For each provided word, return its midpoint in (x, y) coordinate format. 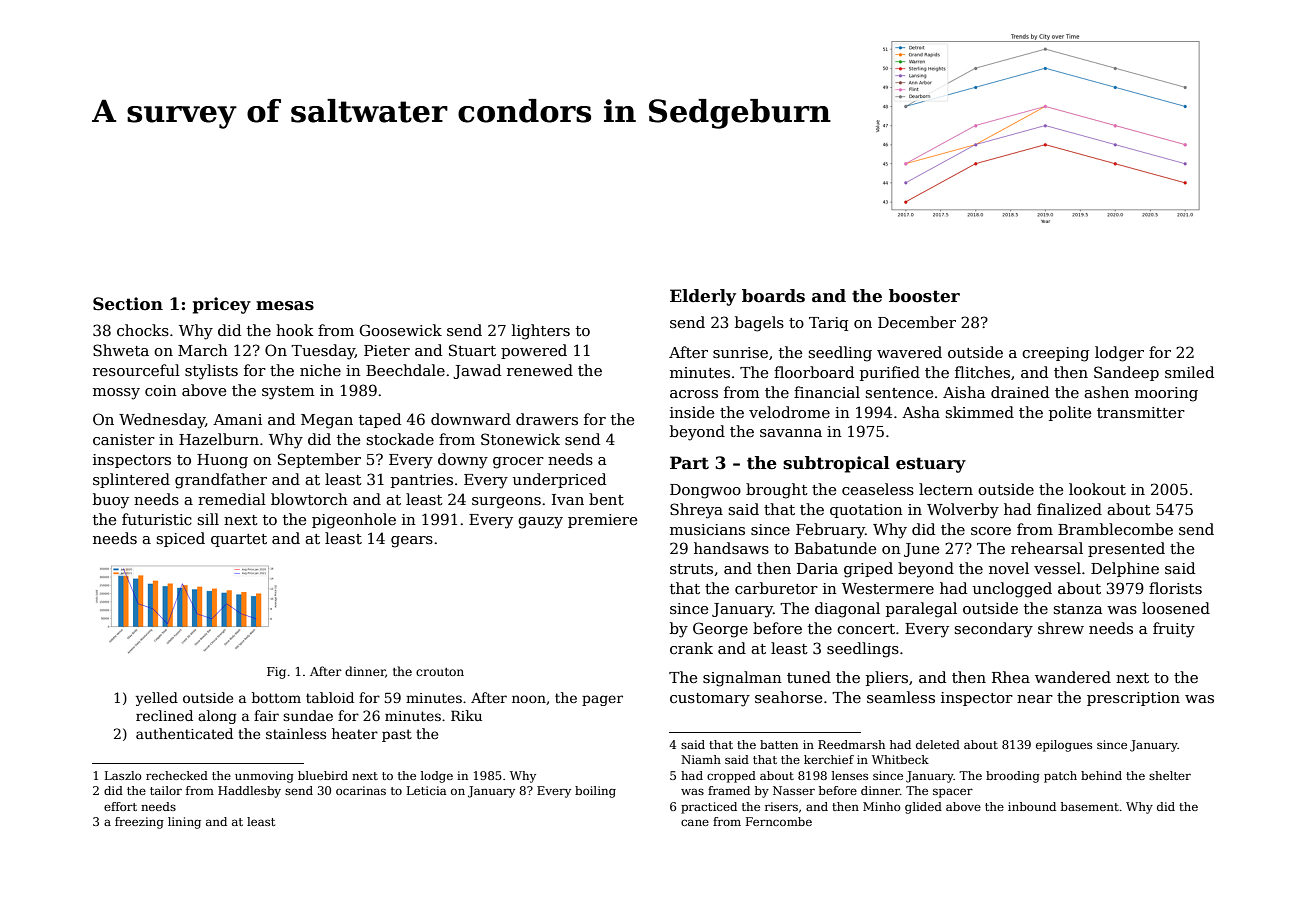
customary (710, 700)
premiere (602, 521)
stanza (1077, 609)
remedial (232, 499)
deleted (938, 744)
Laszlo (123, 775)
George (720, 630)
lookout (1097, 489)
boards (773, 296)
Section (128, 304)
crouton (440, 672)
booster (924, 296)
